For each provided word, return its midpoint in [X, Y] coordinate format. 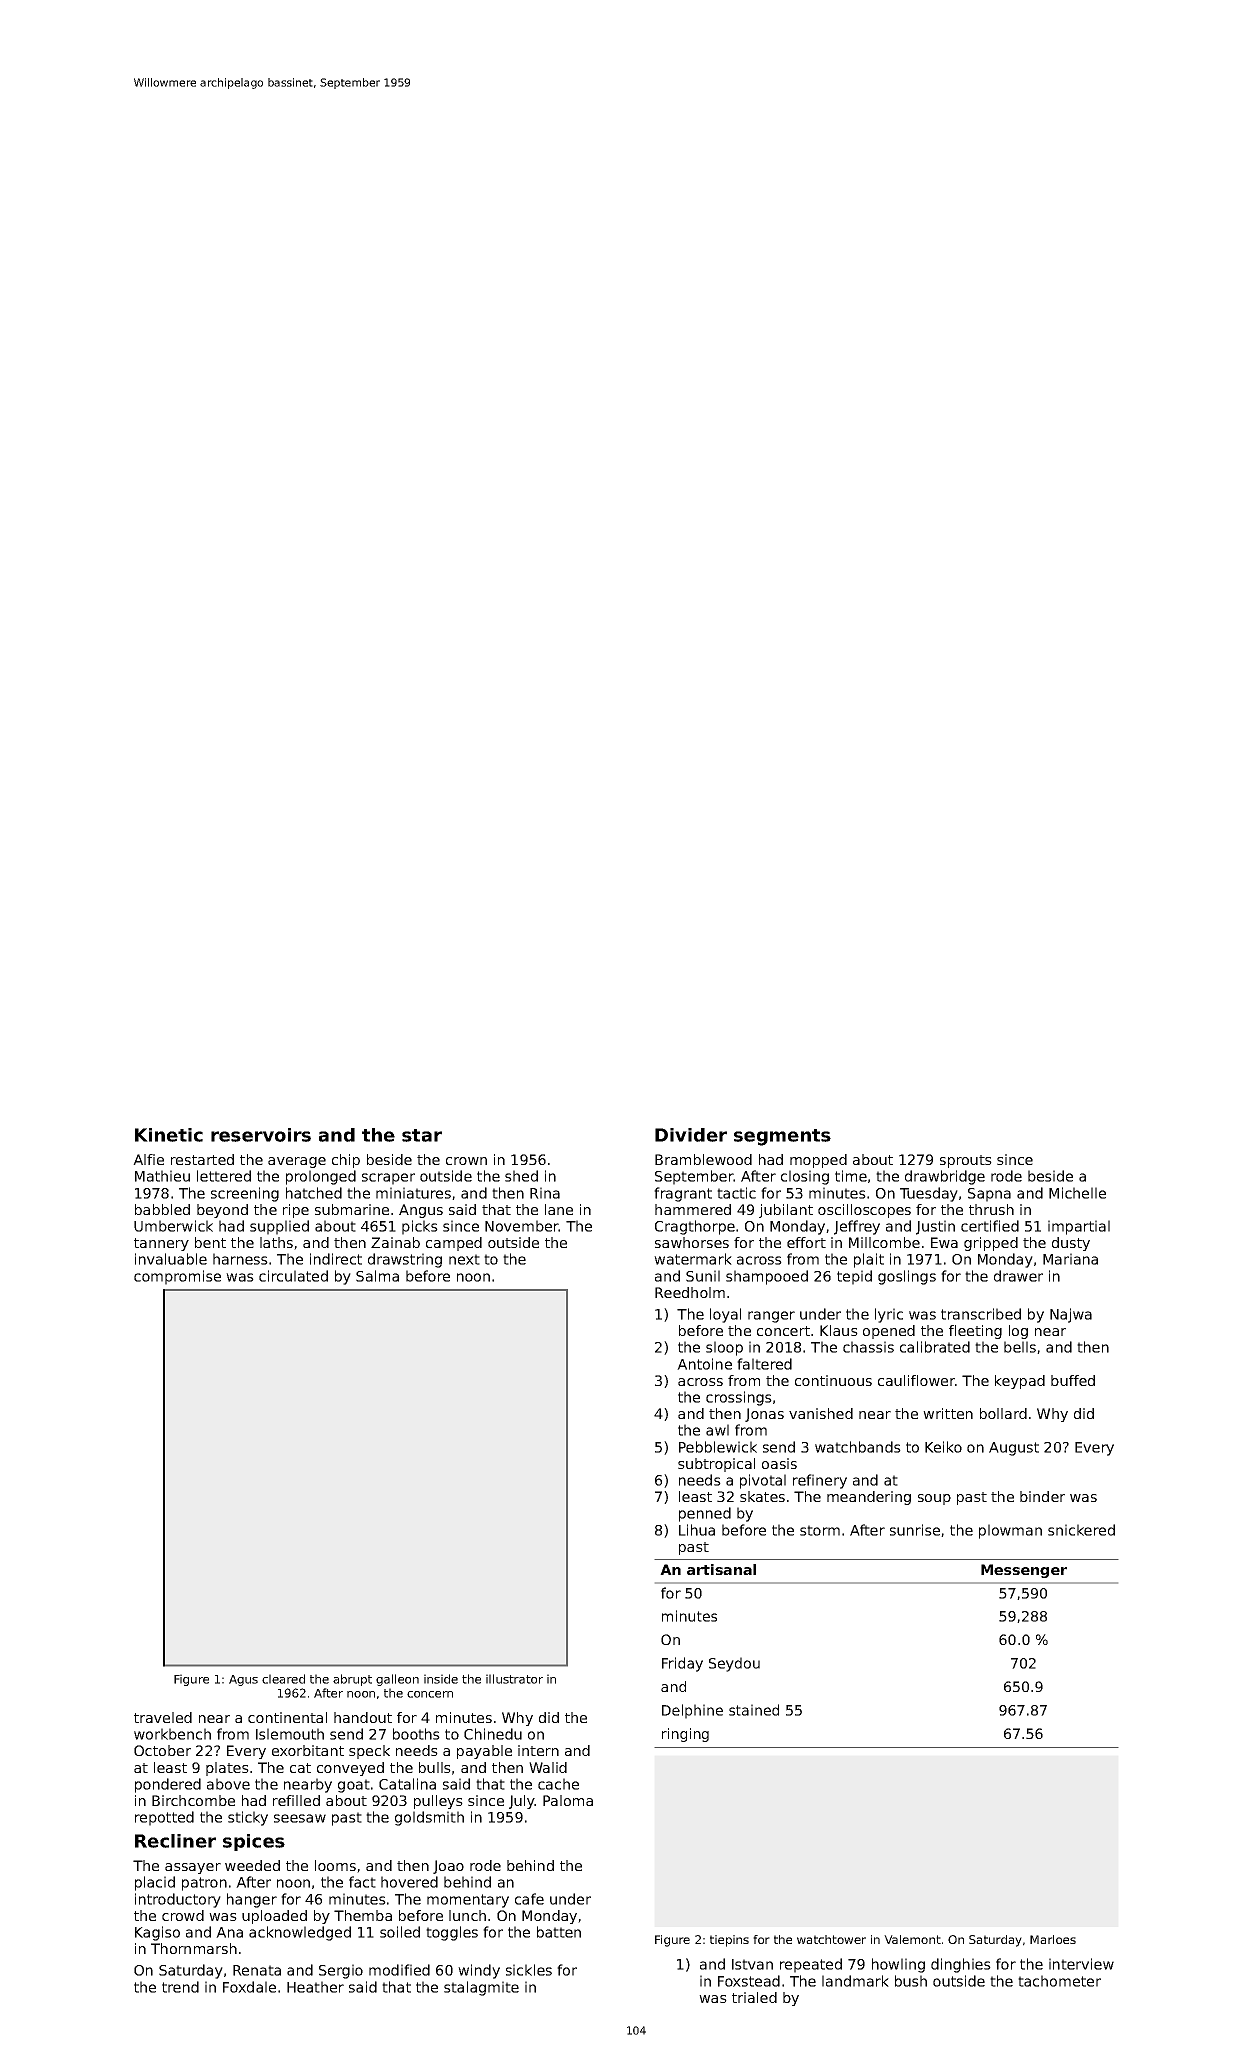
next [464, 1259]
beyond [222, 1211]
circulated [293, 1276]
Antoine [704, 1364]
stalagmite [481, 1988]
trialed [754, 1997]
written [948, 1413]
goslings [907, 1277]
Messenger [1024, 1571]
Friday [682, 1664]
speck [369, 1752]
